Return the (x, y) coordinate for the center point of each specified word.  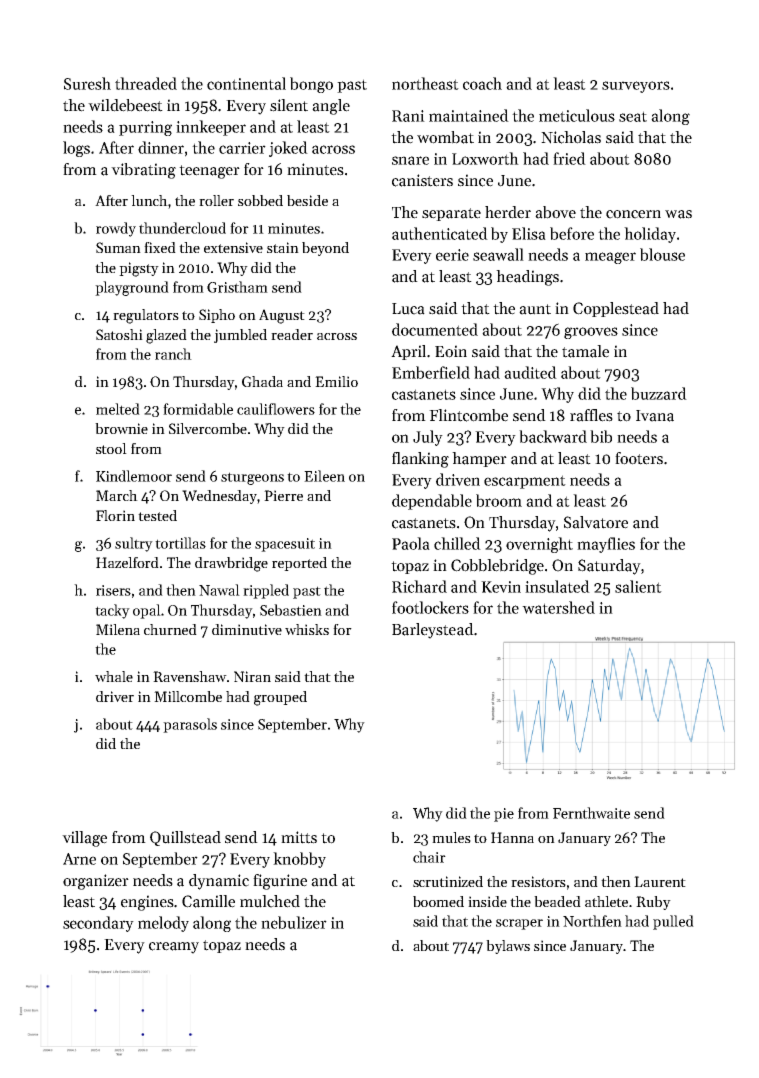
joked (288, 149)
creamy (174, 948)
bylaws (508, 947)
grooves (591, 333)
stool (111, 448)
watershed (558, 607)
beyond (325, 249)
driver (115, 696)
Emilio (336, 381)
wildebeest (125, 105)
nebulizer (294, 922)
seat (633, 116)
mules (451, 837)
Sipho (217, 316)
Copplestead (616, 309)
